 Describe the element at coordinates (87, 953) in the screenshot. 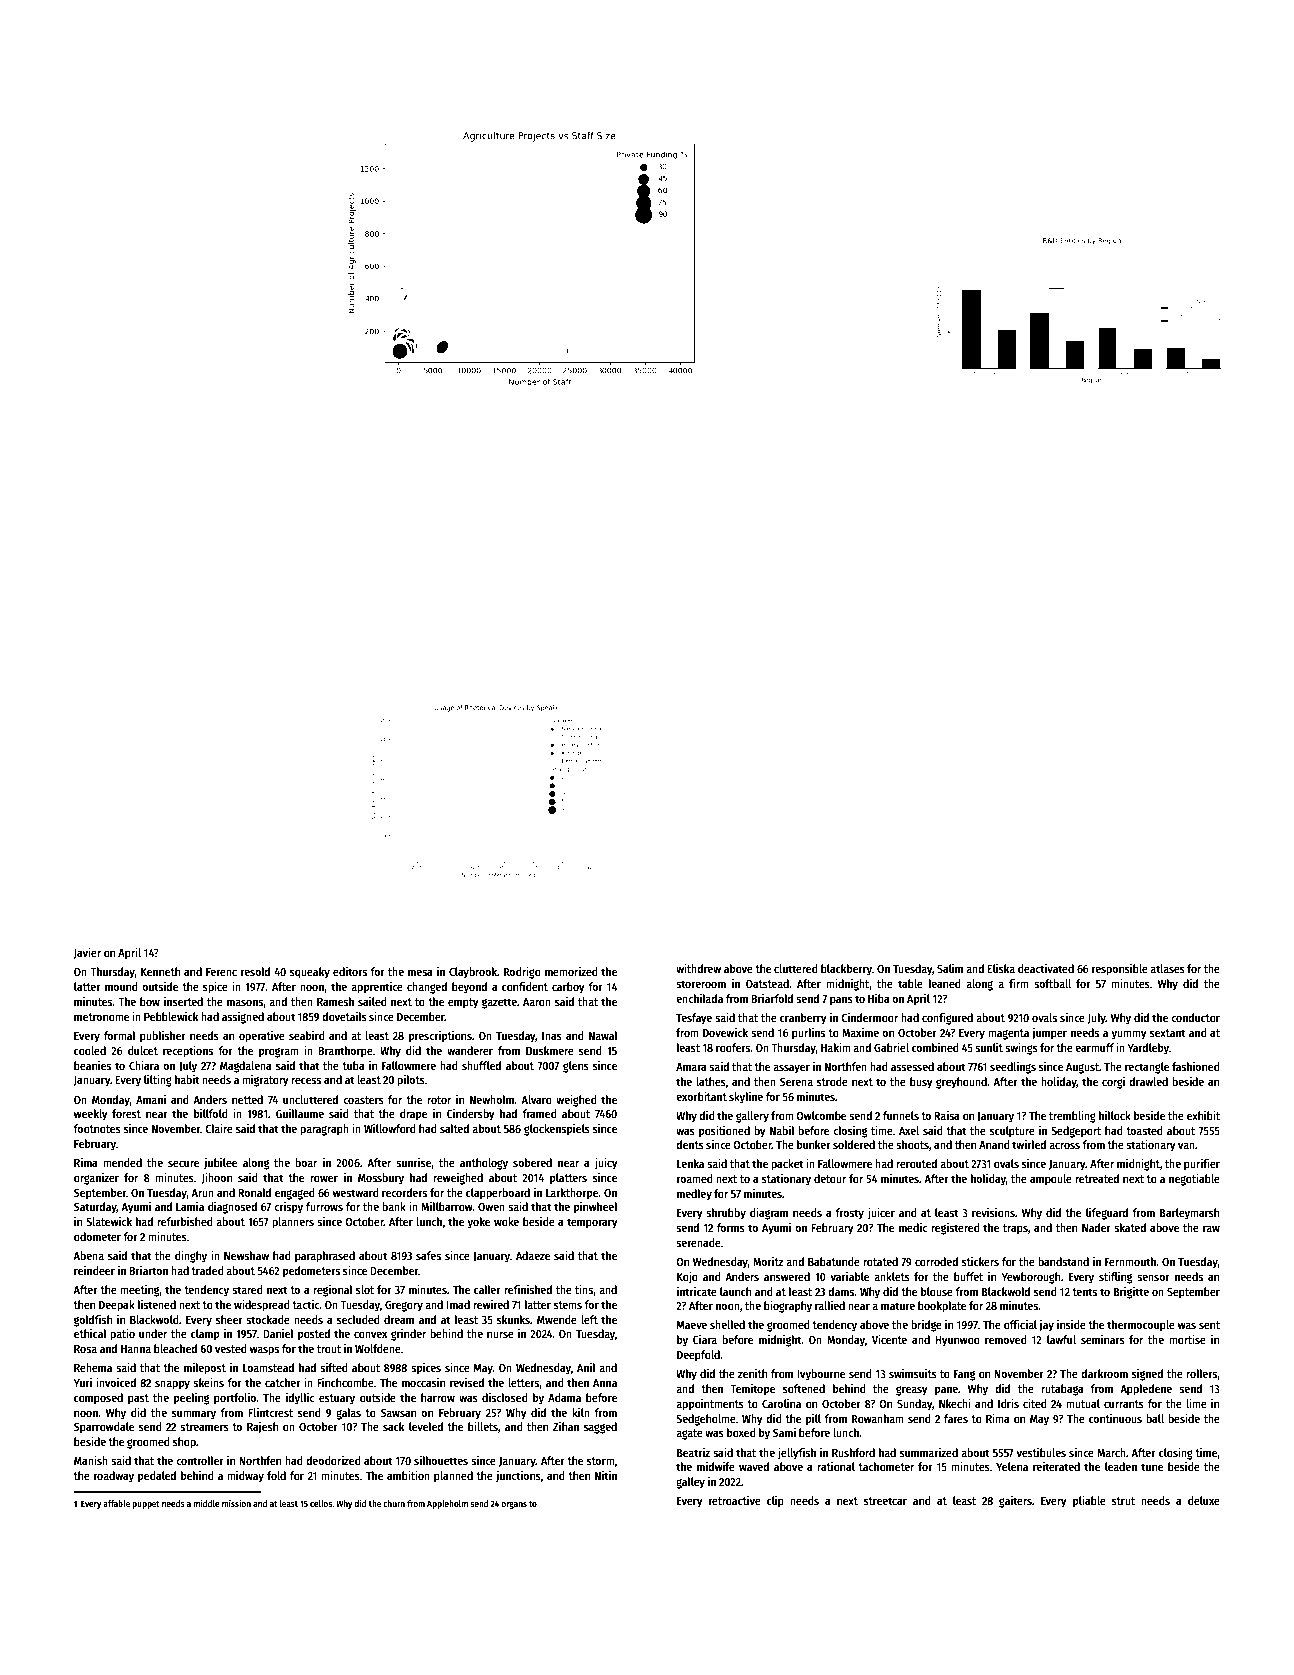

I see `Javier` at that location.
